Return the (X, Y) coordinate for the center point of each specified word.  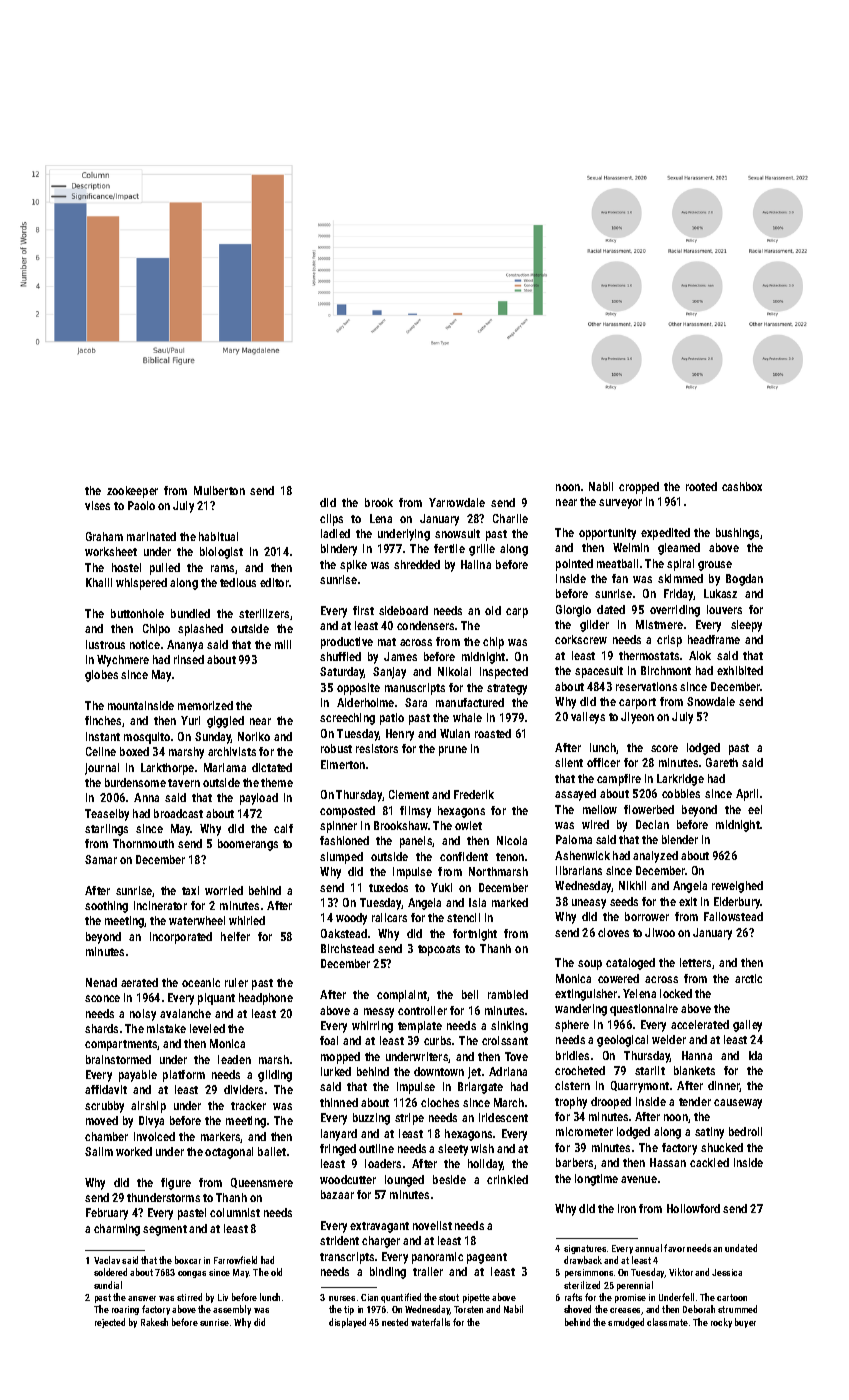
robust (336, 748)
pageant (487, 1258)
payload (259, 799)
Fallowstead (733, 916)
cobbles (681, 793)
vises (97, 505)
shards (101, 1028)
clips (331, 520)
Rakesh (154, 1322)
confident (464, 856)
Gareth (722, 762)
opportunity (607, 534)
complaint (402, 996)
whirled (247, 920)
